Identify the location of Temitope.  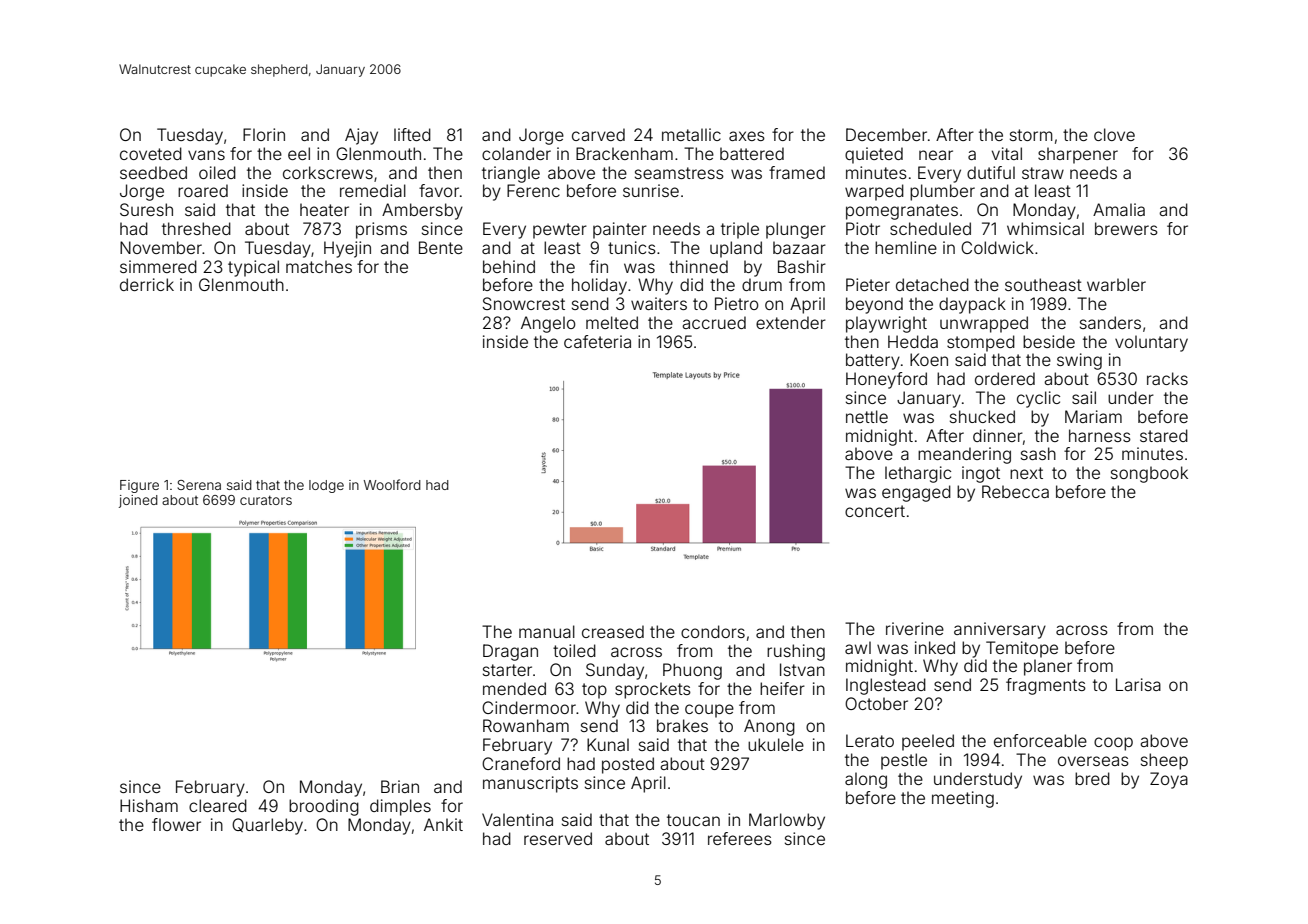
(1022, 649).
